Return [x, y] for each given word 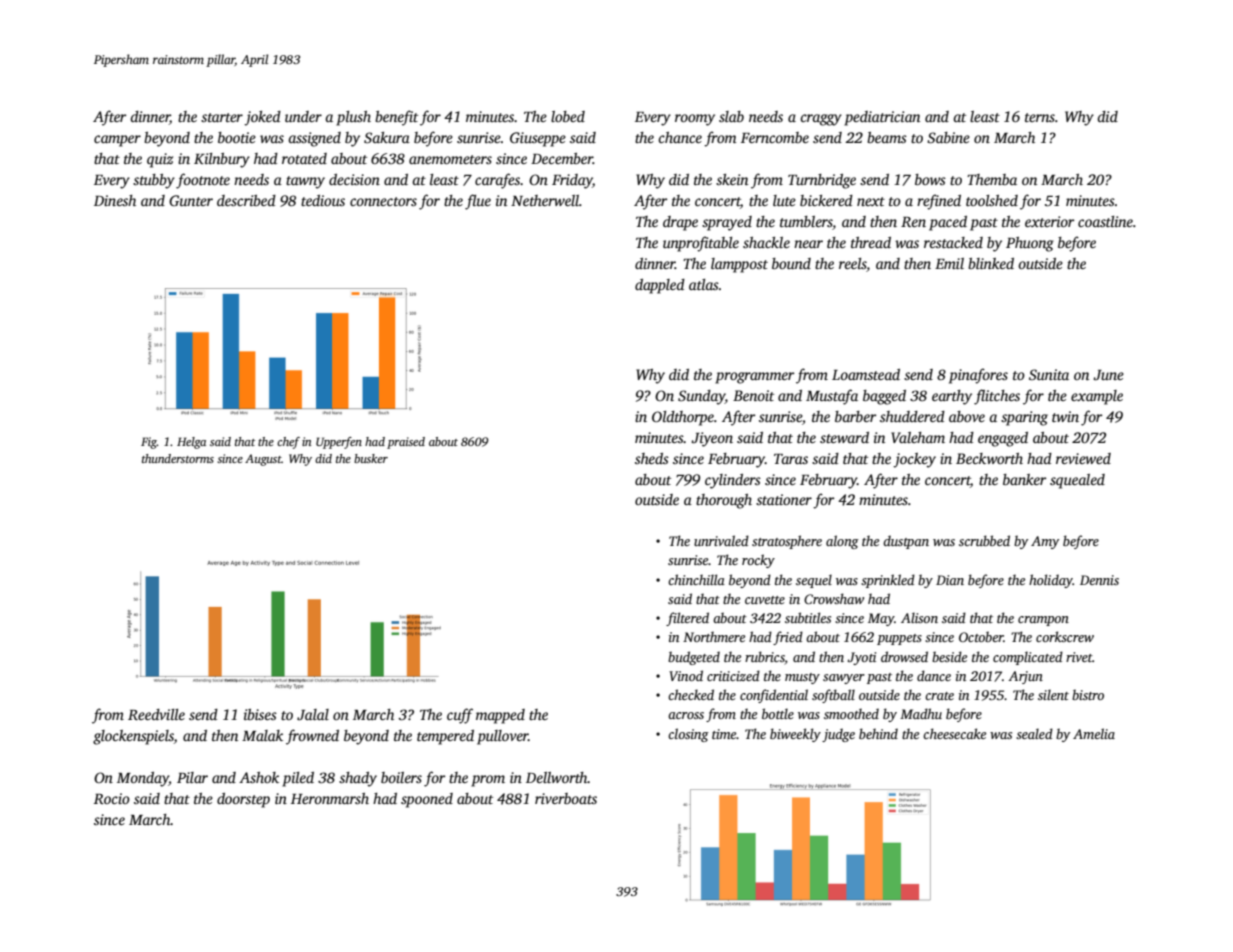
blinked [991, 263]
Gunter [191, 200]
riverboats [566, 798]
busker [371, 458]
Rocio [112, 798]
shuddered [912, 416]
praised [406, 443]
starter [222, 117]
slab [731, 116]
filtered [687, 619]
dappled [660, 286]
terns [1040, 117]
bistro [1088, 694]
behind [878, 733]
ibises [260, 714]
